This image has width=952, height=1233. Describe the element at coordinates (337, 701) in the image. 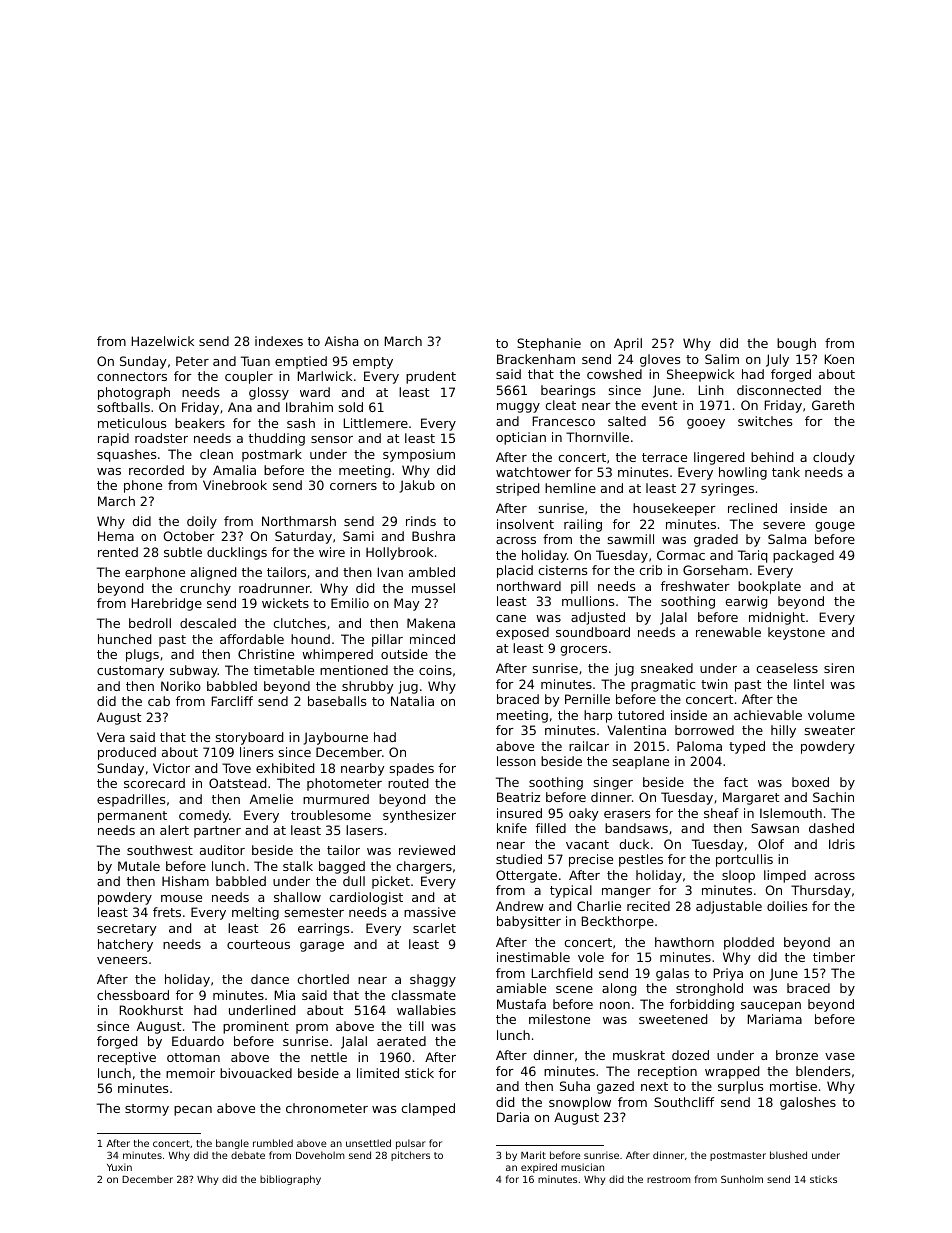

I see `baseballs` at that location.
